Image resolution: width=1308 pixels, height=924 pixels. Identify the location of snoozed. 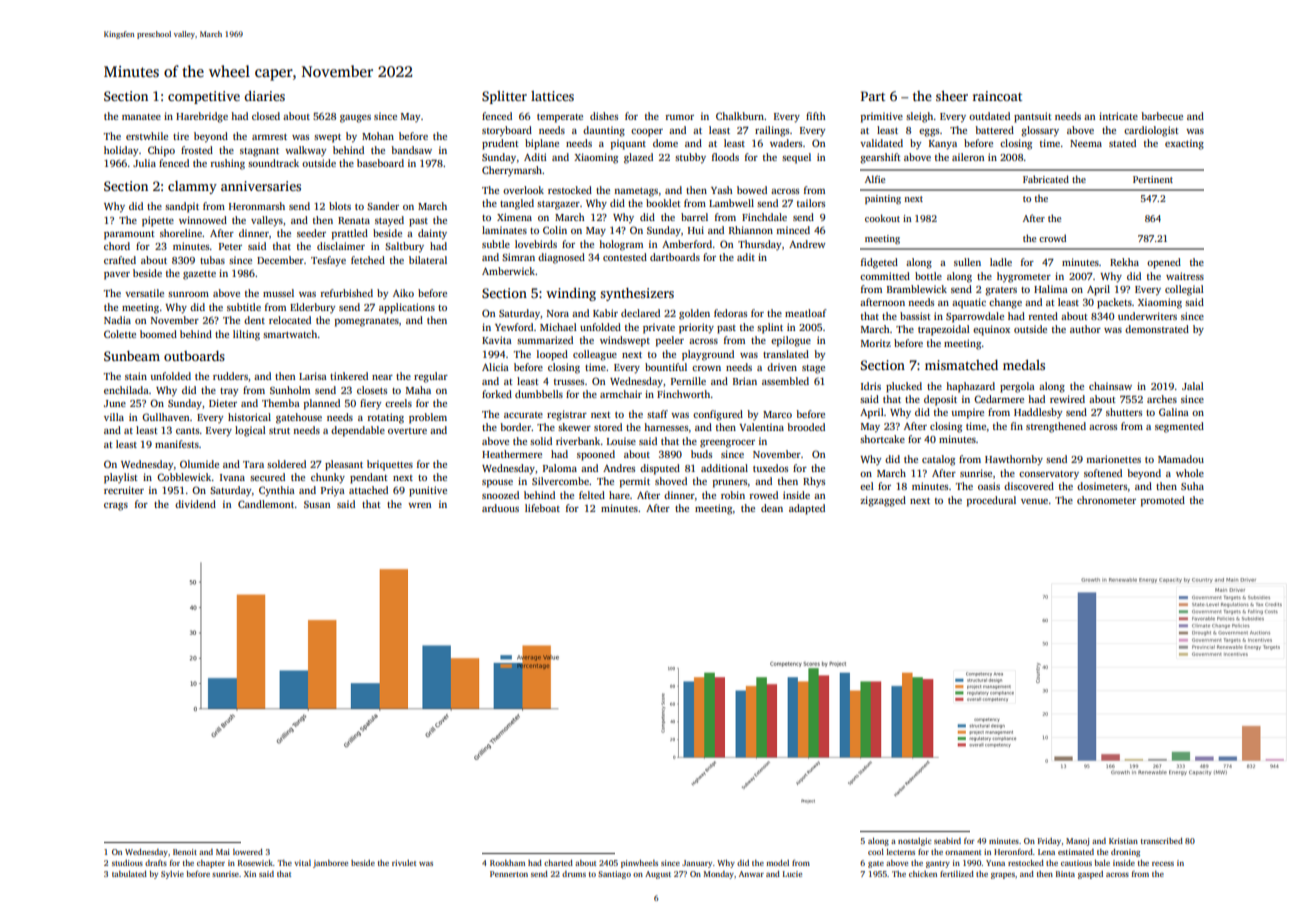
(500, 495).
